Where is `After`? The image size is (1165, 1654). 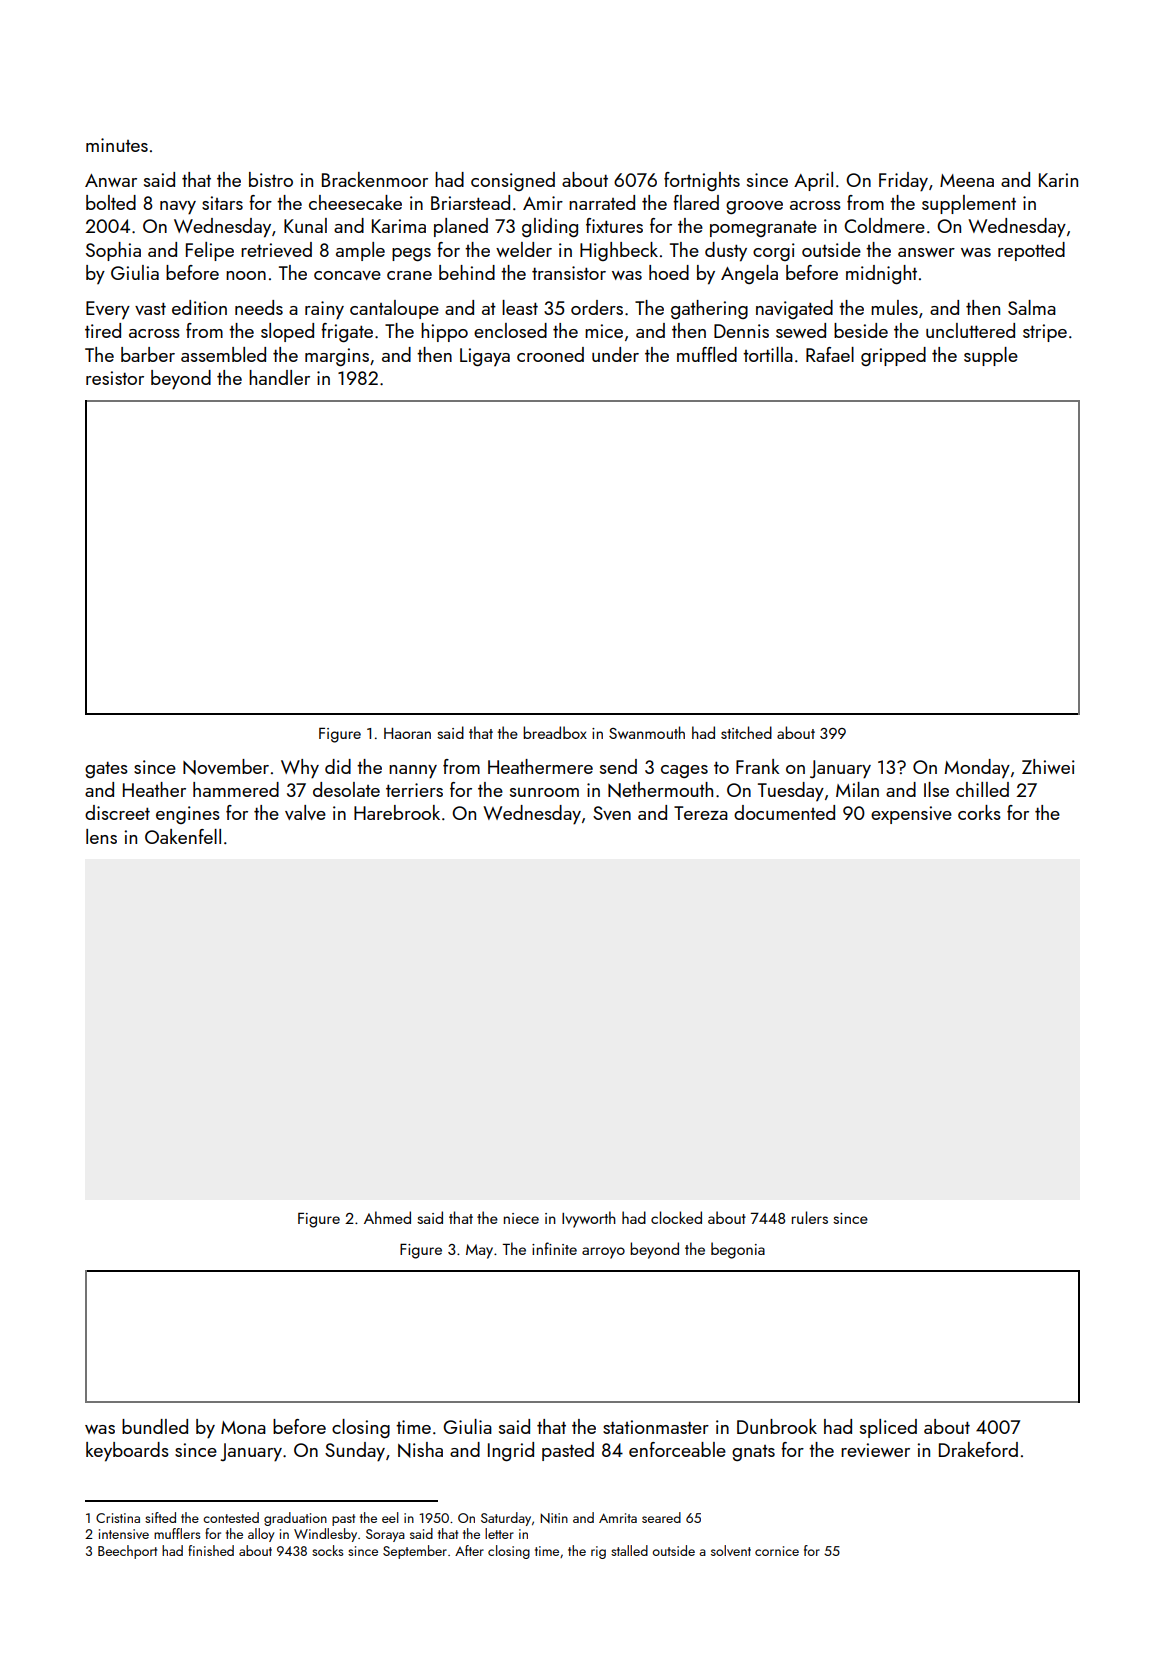 After is located at coordinates (469, 1550).
